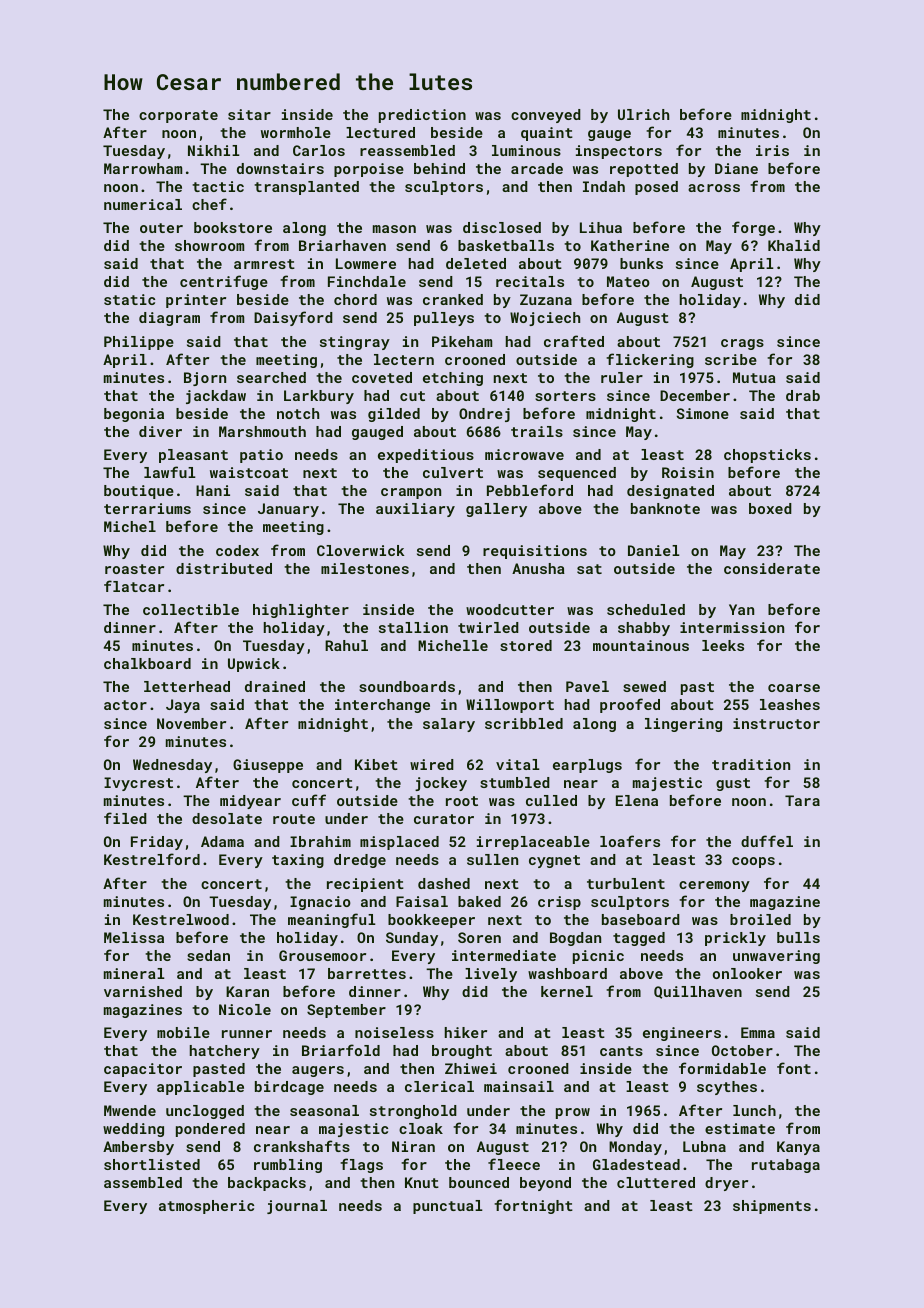 This document has height=1308, width=924. Describe the element at coordinates (206, 1207) in the document. I see `atmospheric` at that location.
